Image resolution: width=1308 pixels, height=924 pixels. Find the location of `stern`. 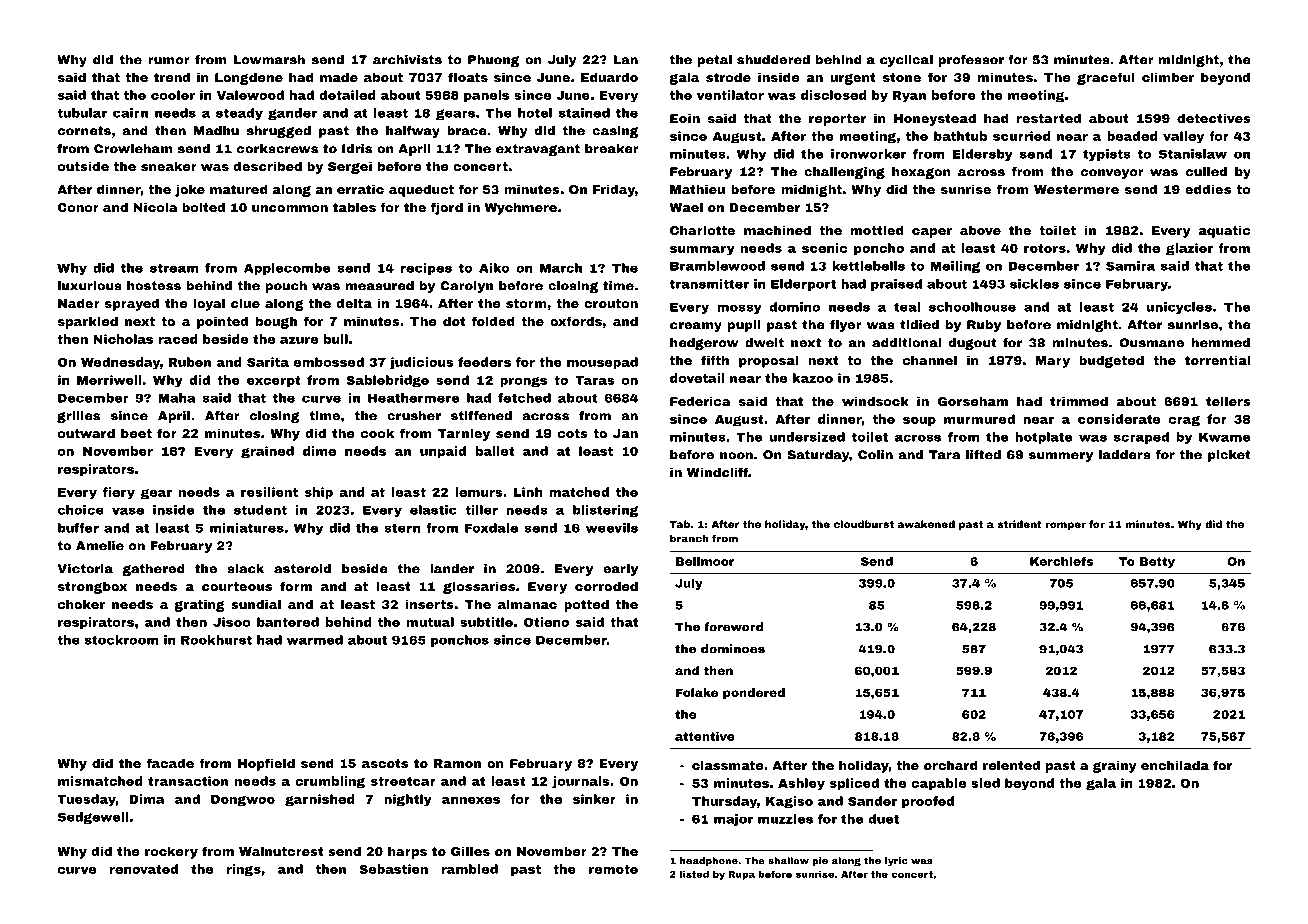

stern is located at coordinates (402, 528).
